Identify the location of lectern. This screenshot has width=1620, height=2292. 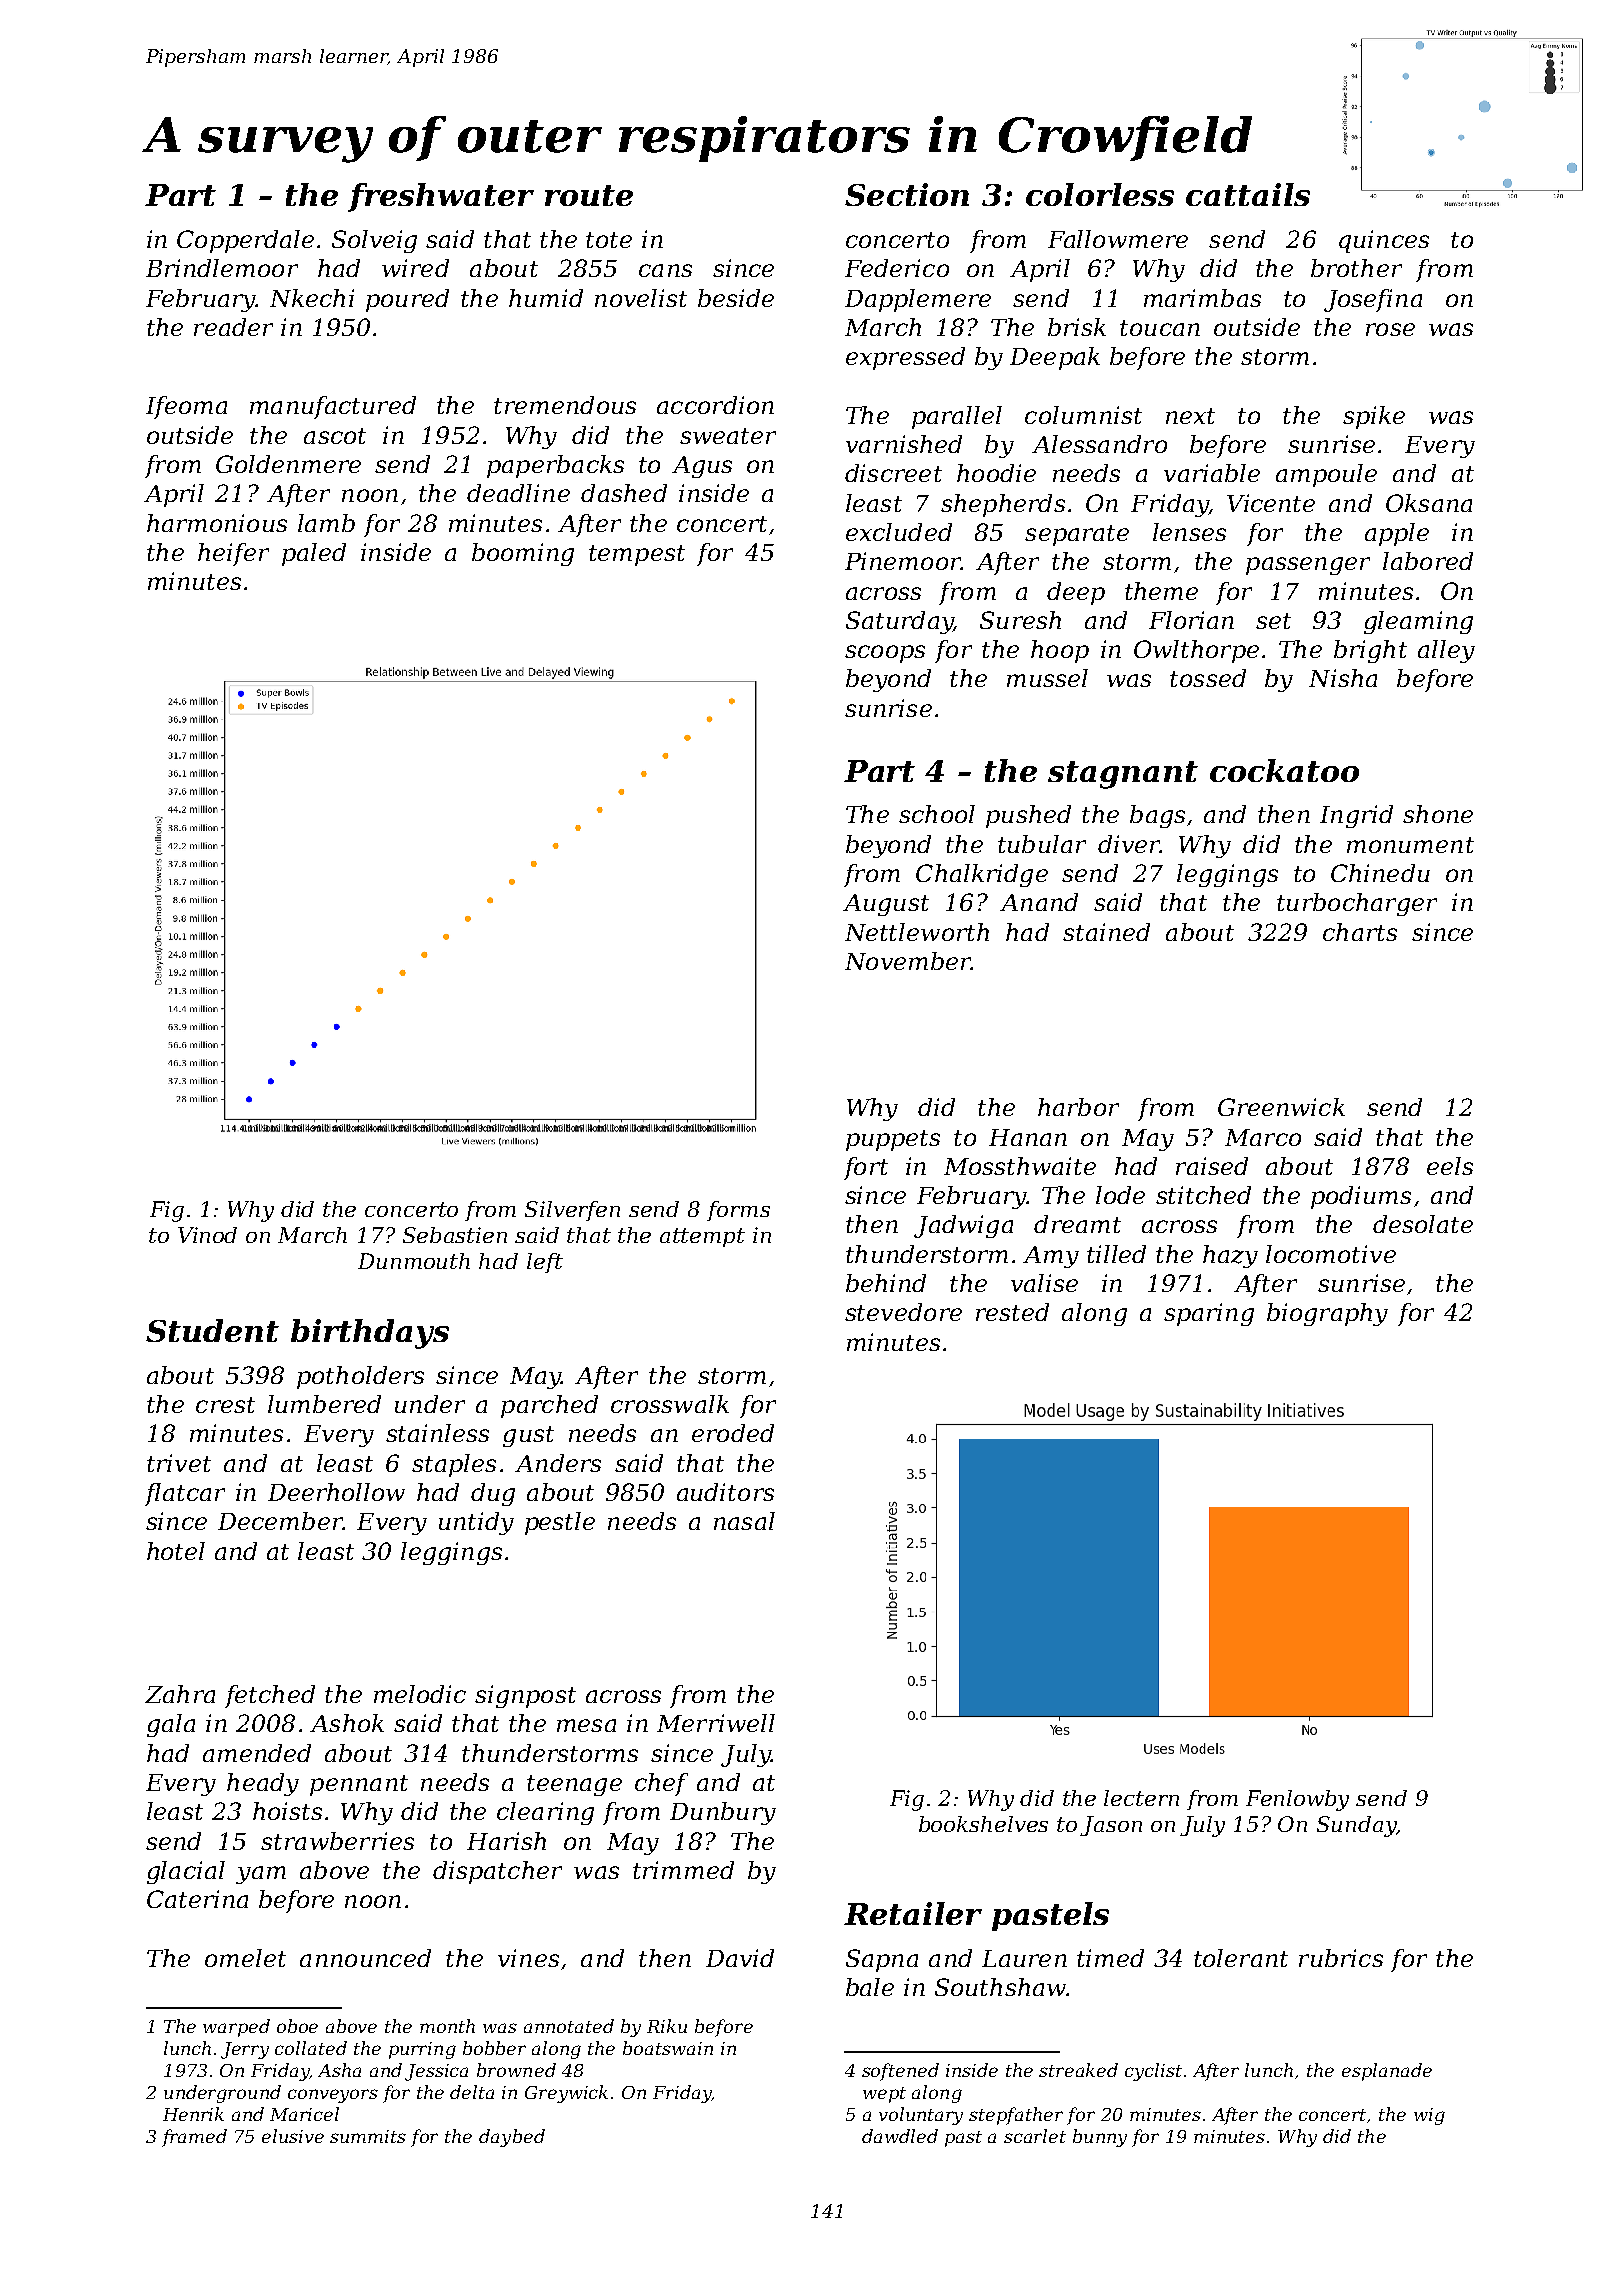
(1141, 1798).
